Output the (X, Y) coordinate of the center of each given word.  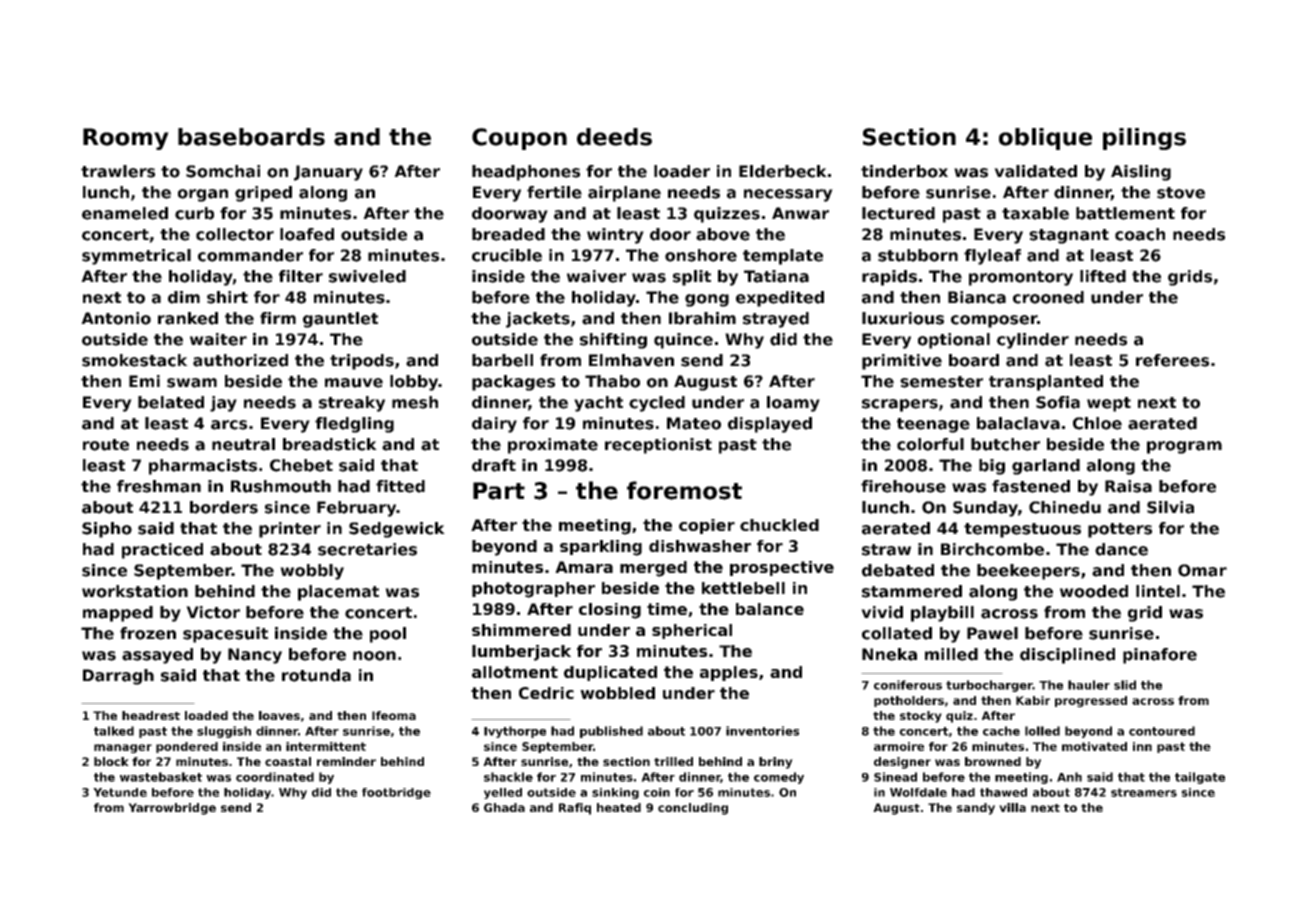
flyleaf (992, 257)
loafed (307, 234)
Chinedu (1065, 507)
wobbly (312, 572)
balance (770, 609)
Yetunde (120, 792)
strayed (776, 320)
